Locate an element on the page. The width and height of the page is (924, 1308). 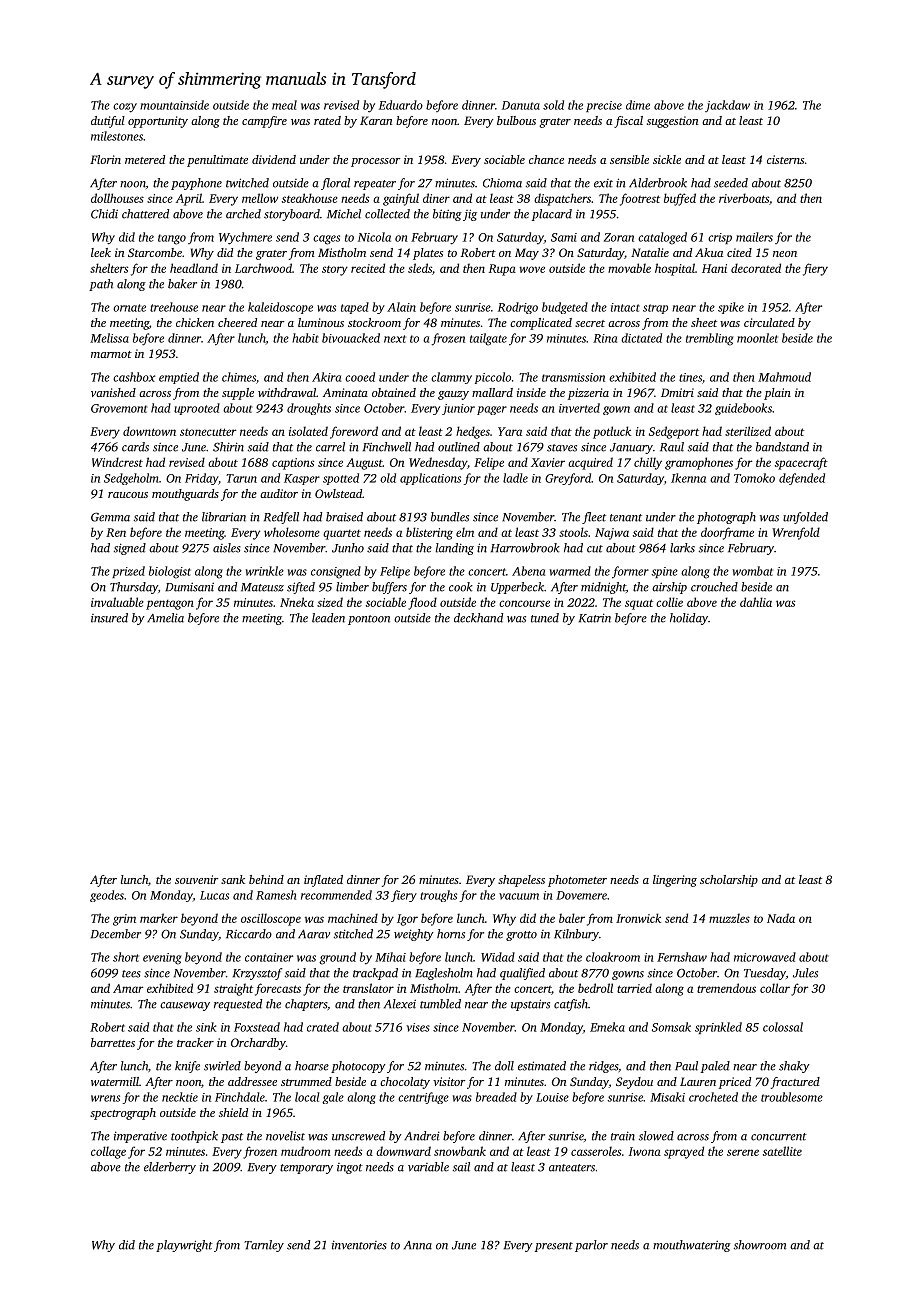
insured is located at coordinates (109, 618).
